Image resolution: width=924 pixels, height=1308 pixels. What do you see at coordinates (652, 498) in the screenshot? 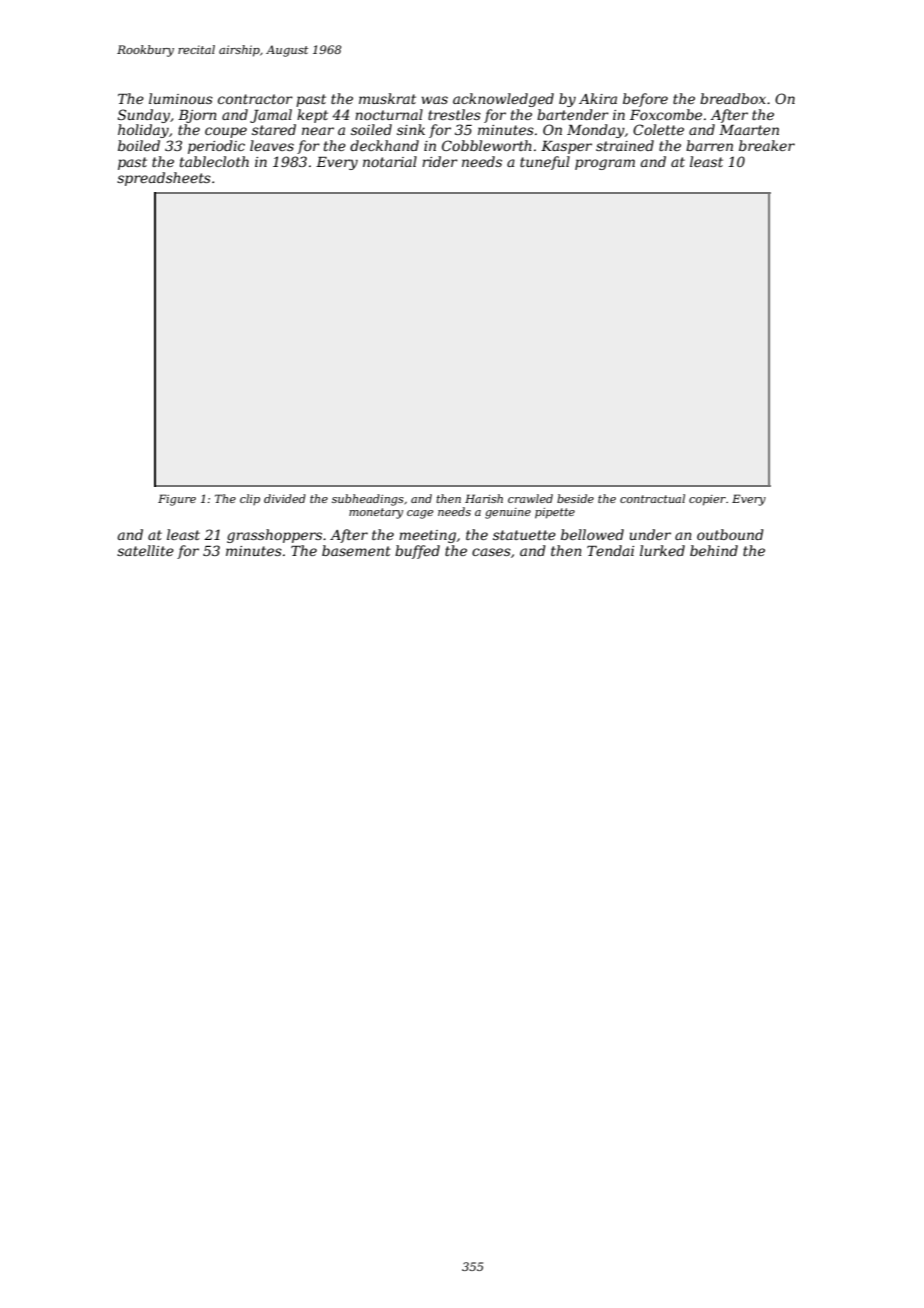
I see `contractual` at bounding box center [652, 498].
